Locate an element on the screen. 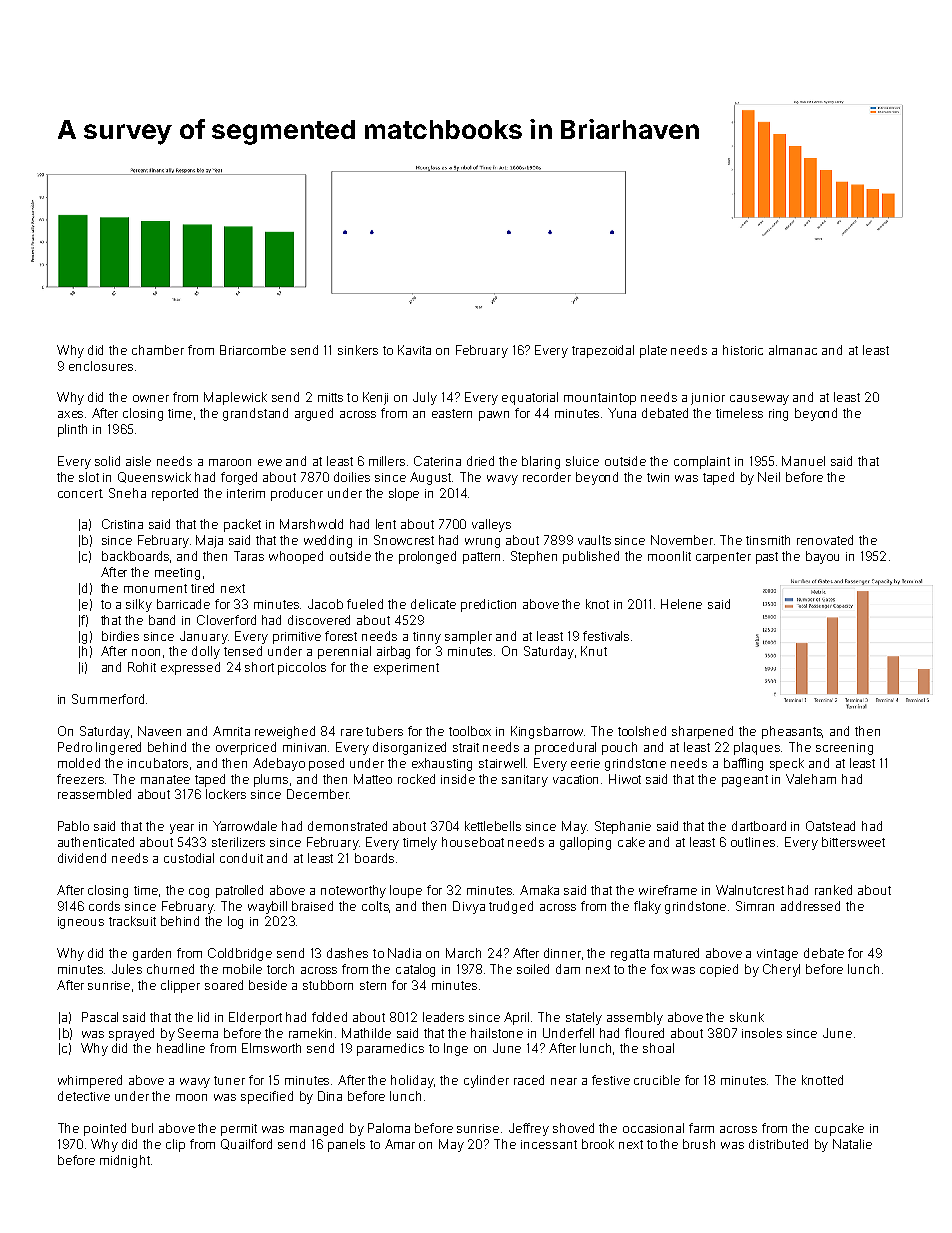  pageant is located at coordinates (745, 781).
